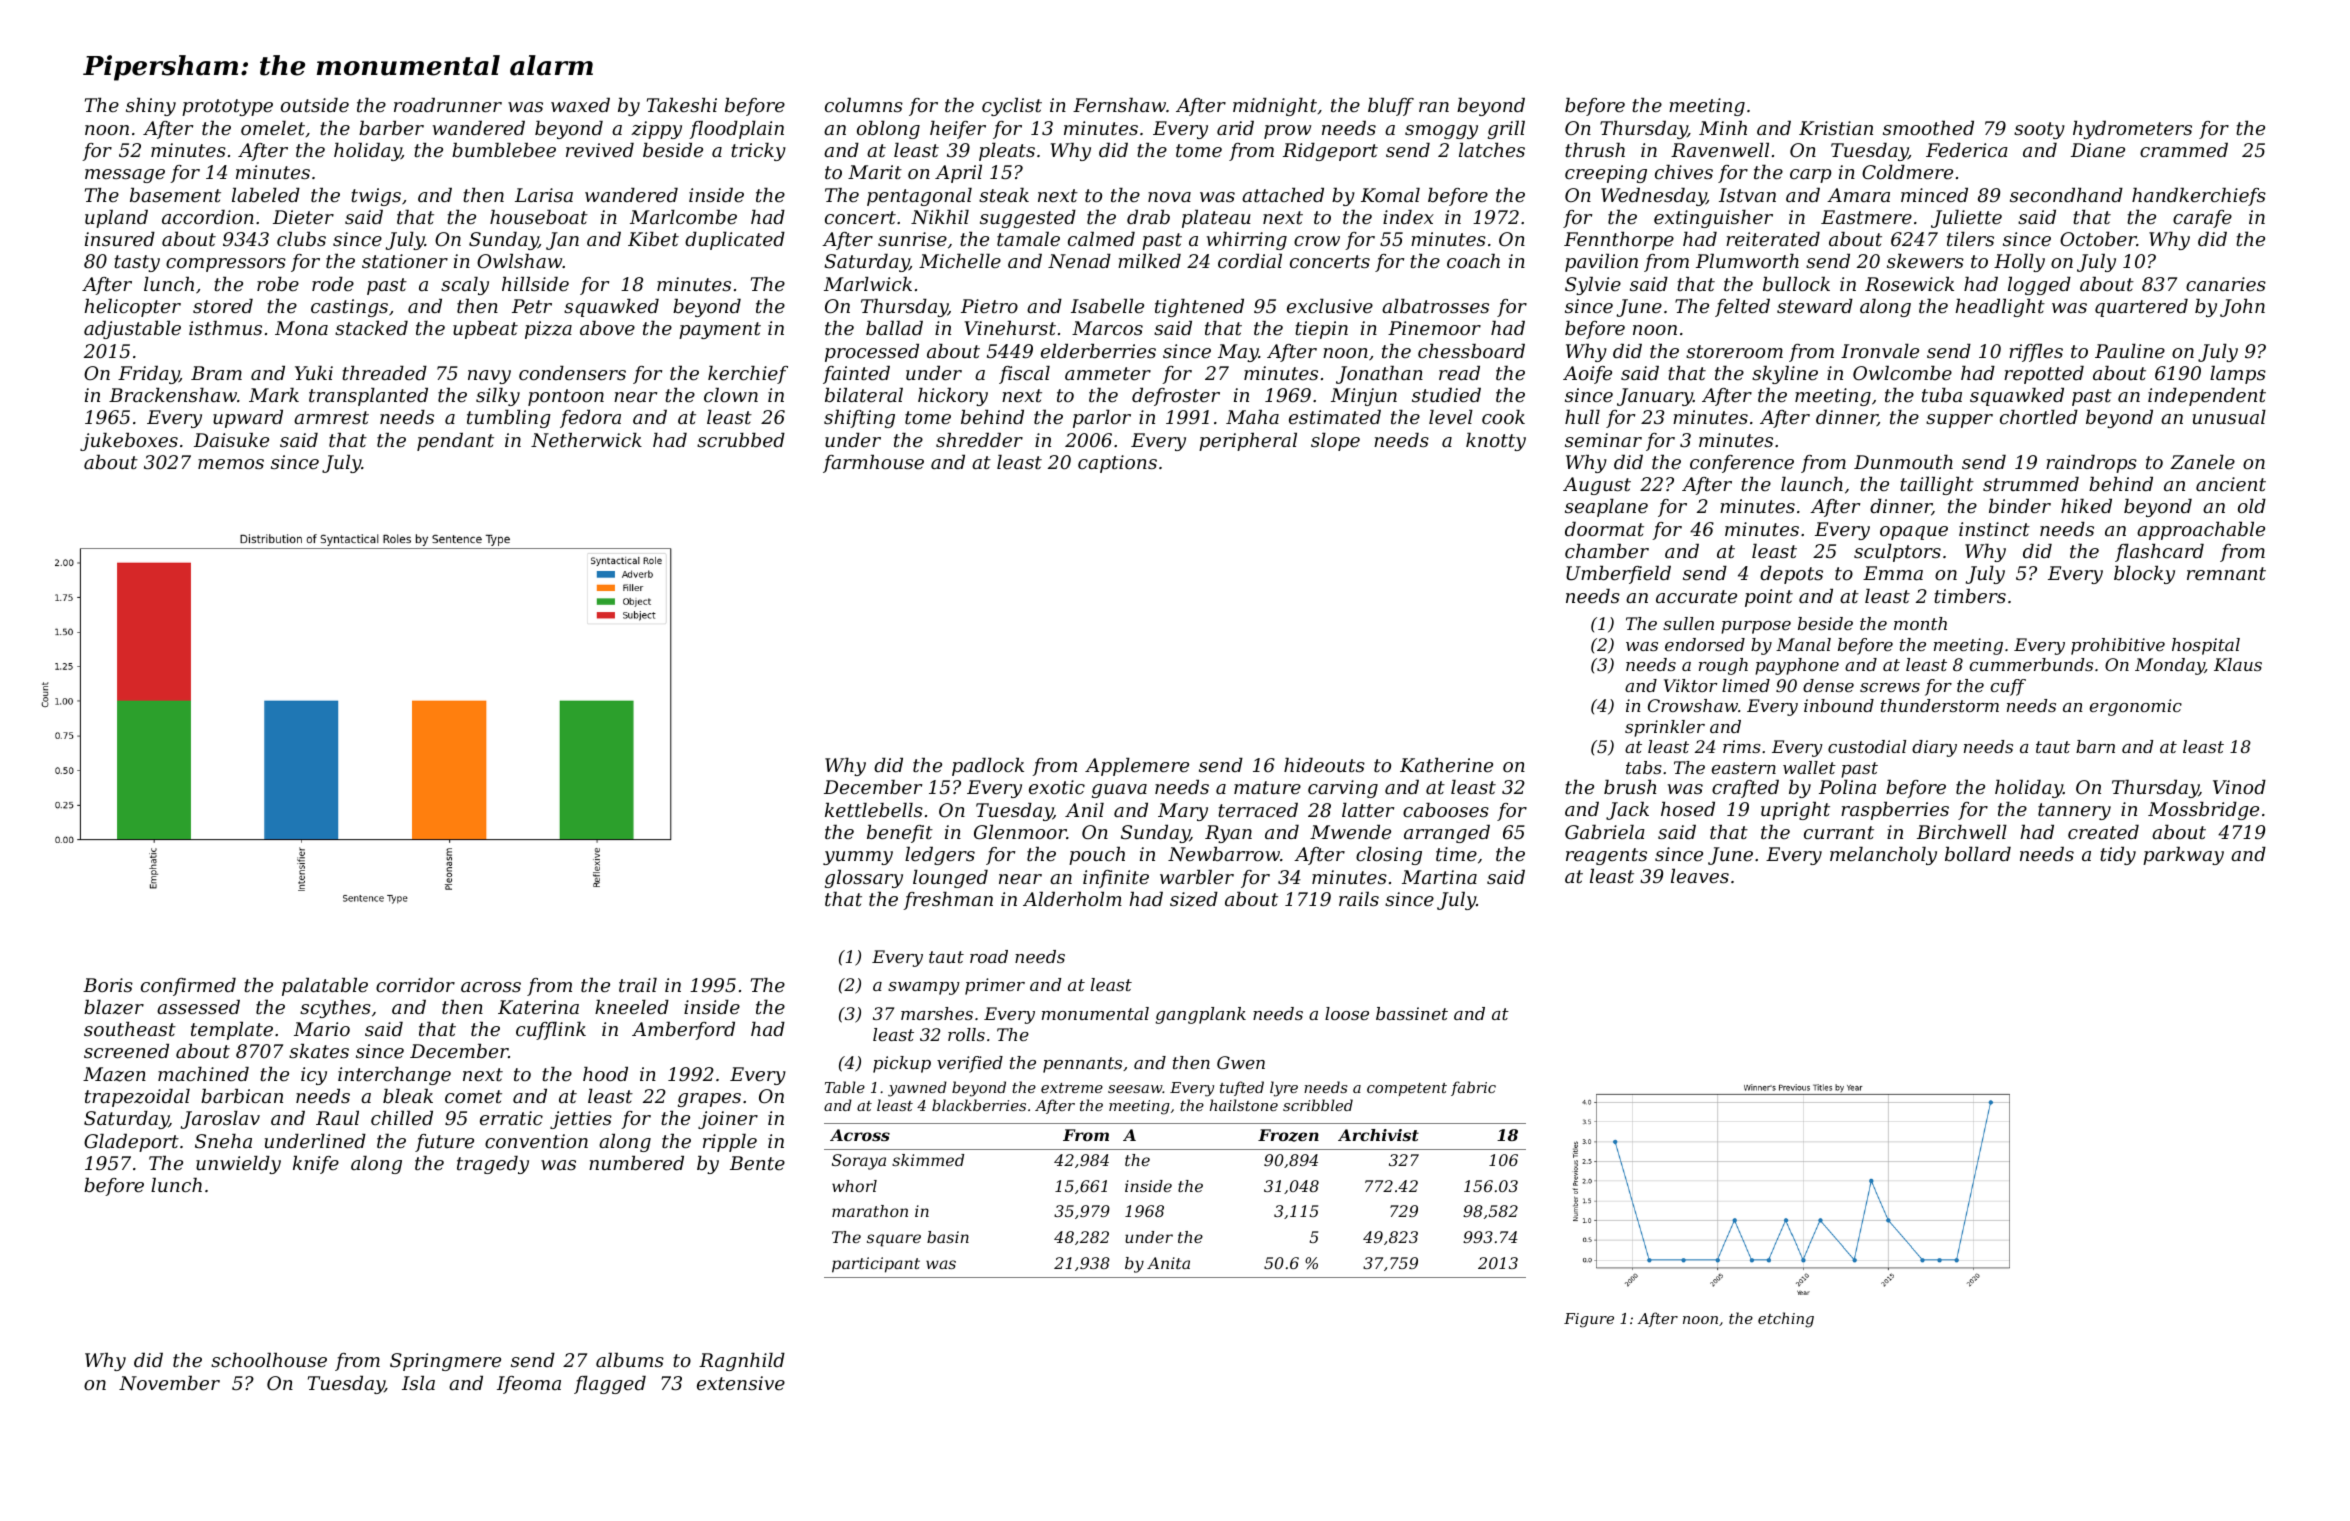  What do you see at coordinates (465, 286) in the screenshot?
I see `scaly` at bounding box center [465, 286].
